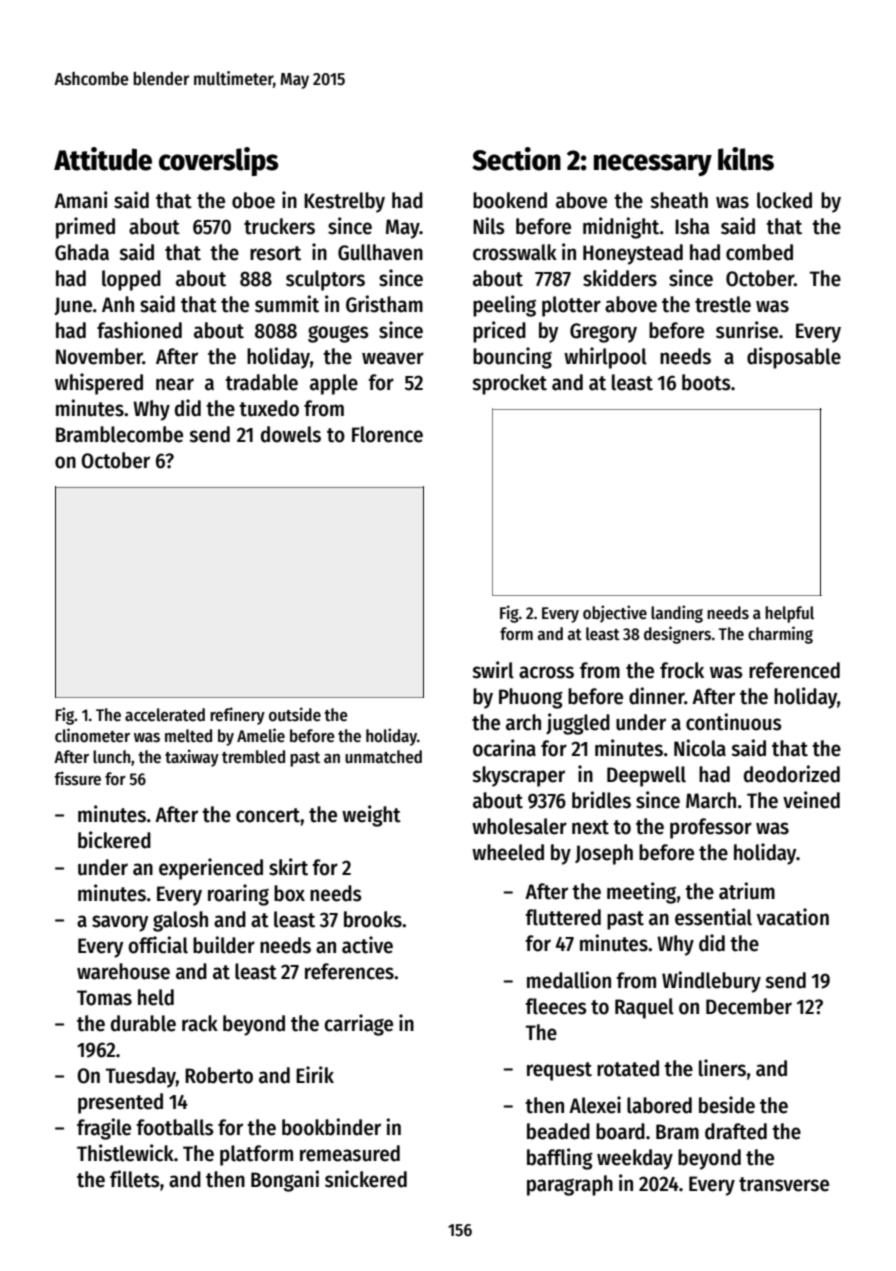 Image resolution: width=896 pixels, height=1271 pixels. What do you see at coordinates (706, 382) in the page?
I see `boots` at bounding box center [706, 382].
